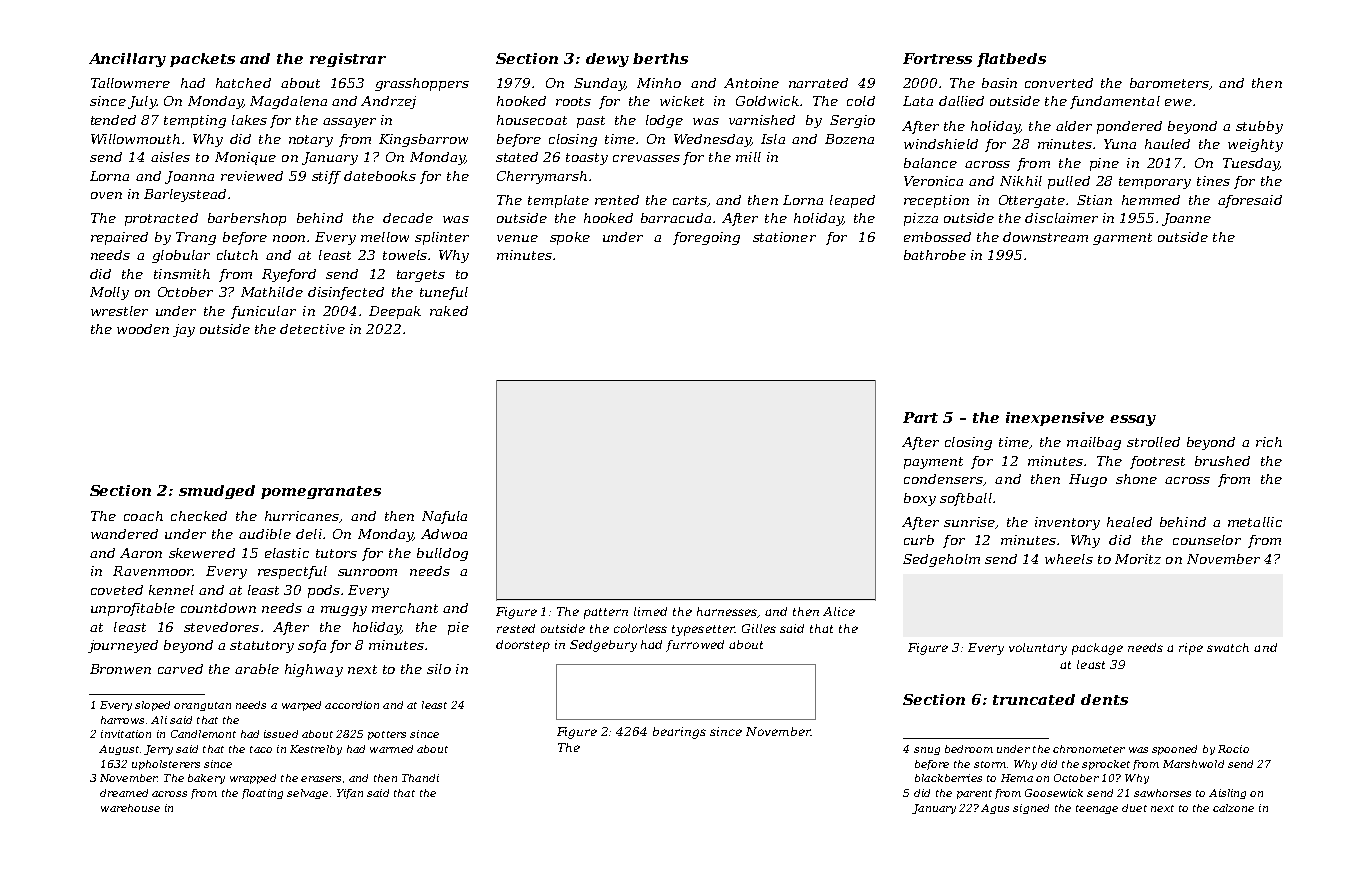  Describe the element at coordinates (1059, 83) in the screenshot. I see `converted` at that location.
